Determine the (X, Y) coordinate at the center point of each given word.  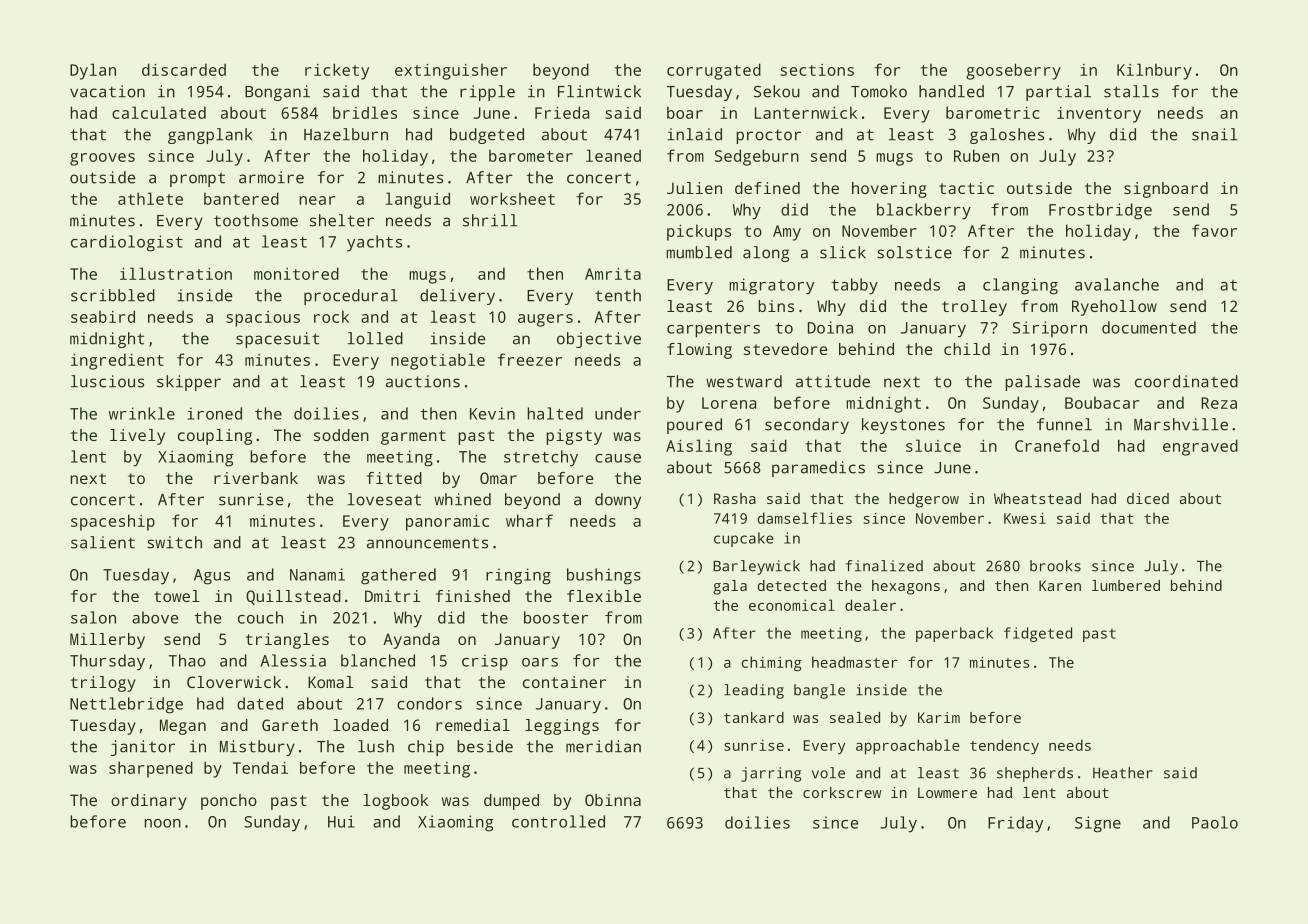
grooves (102, 159)
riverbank (256, 478)
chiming (771, 663)
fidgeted (1038, 634)
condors (429, 703)
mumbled (699, 252)
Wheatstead (1037, 498)
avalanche (1117, 284)
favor (1214, 230)
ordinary (149, 802)
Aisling (699, 447)
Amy (787, 233)
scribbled (113, 295)
